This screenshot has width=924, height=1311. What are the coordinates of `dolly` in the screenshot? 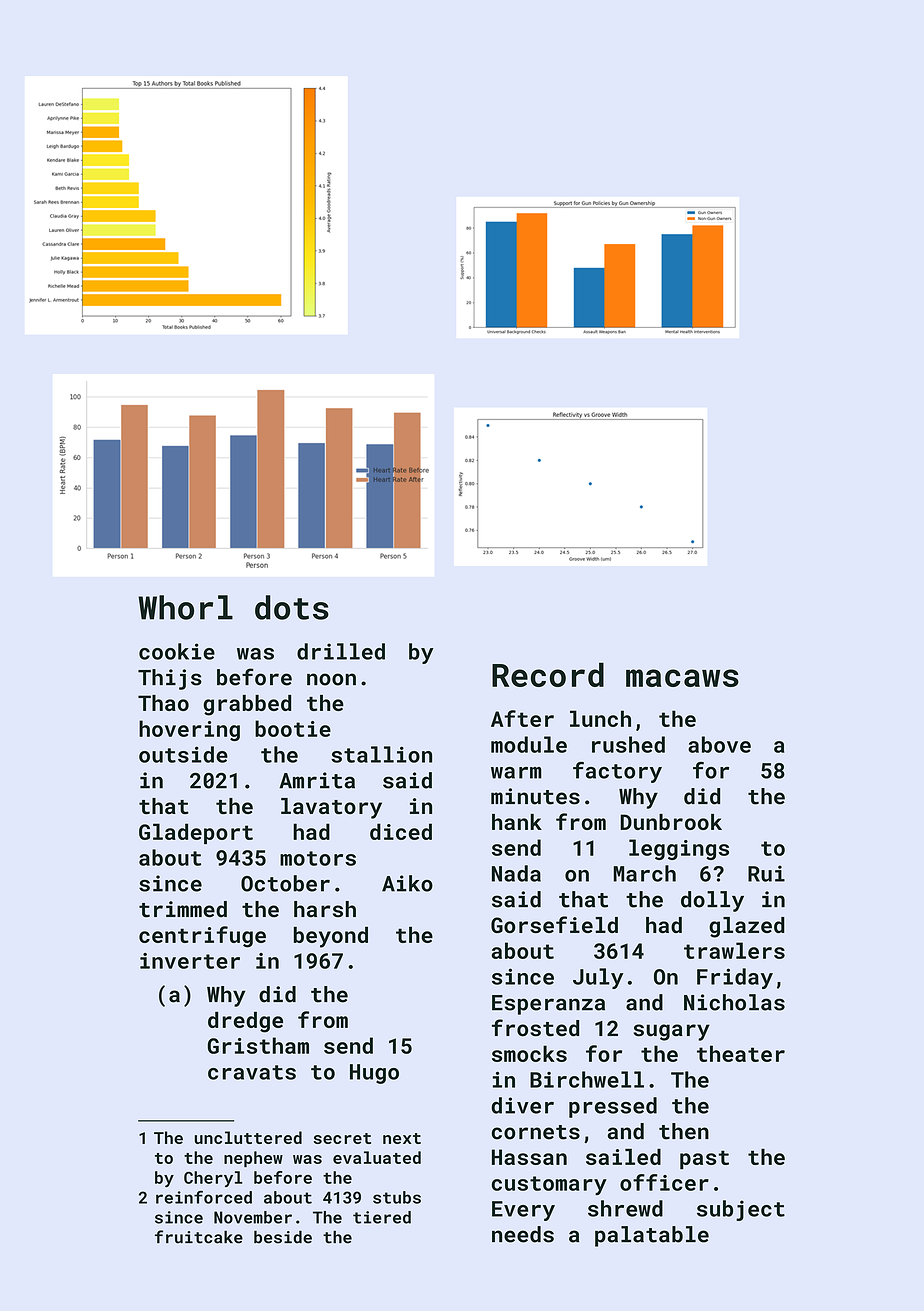 It's located at (712, 901).
